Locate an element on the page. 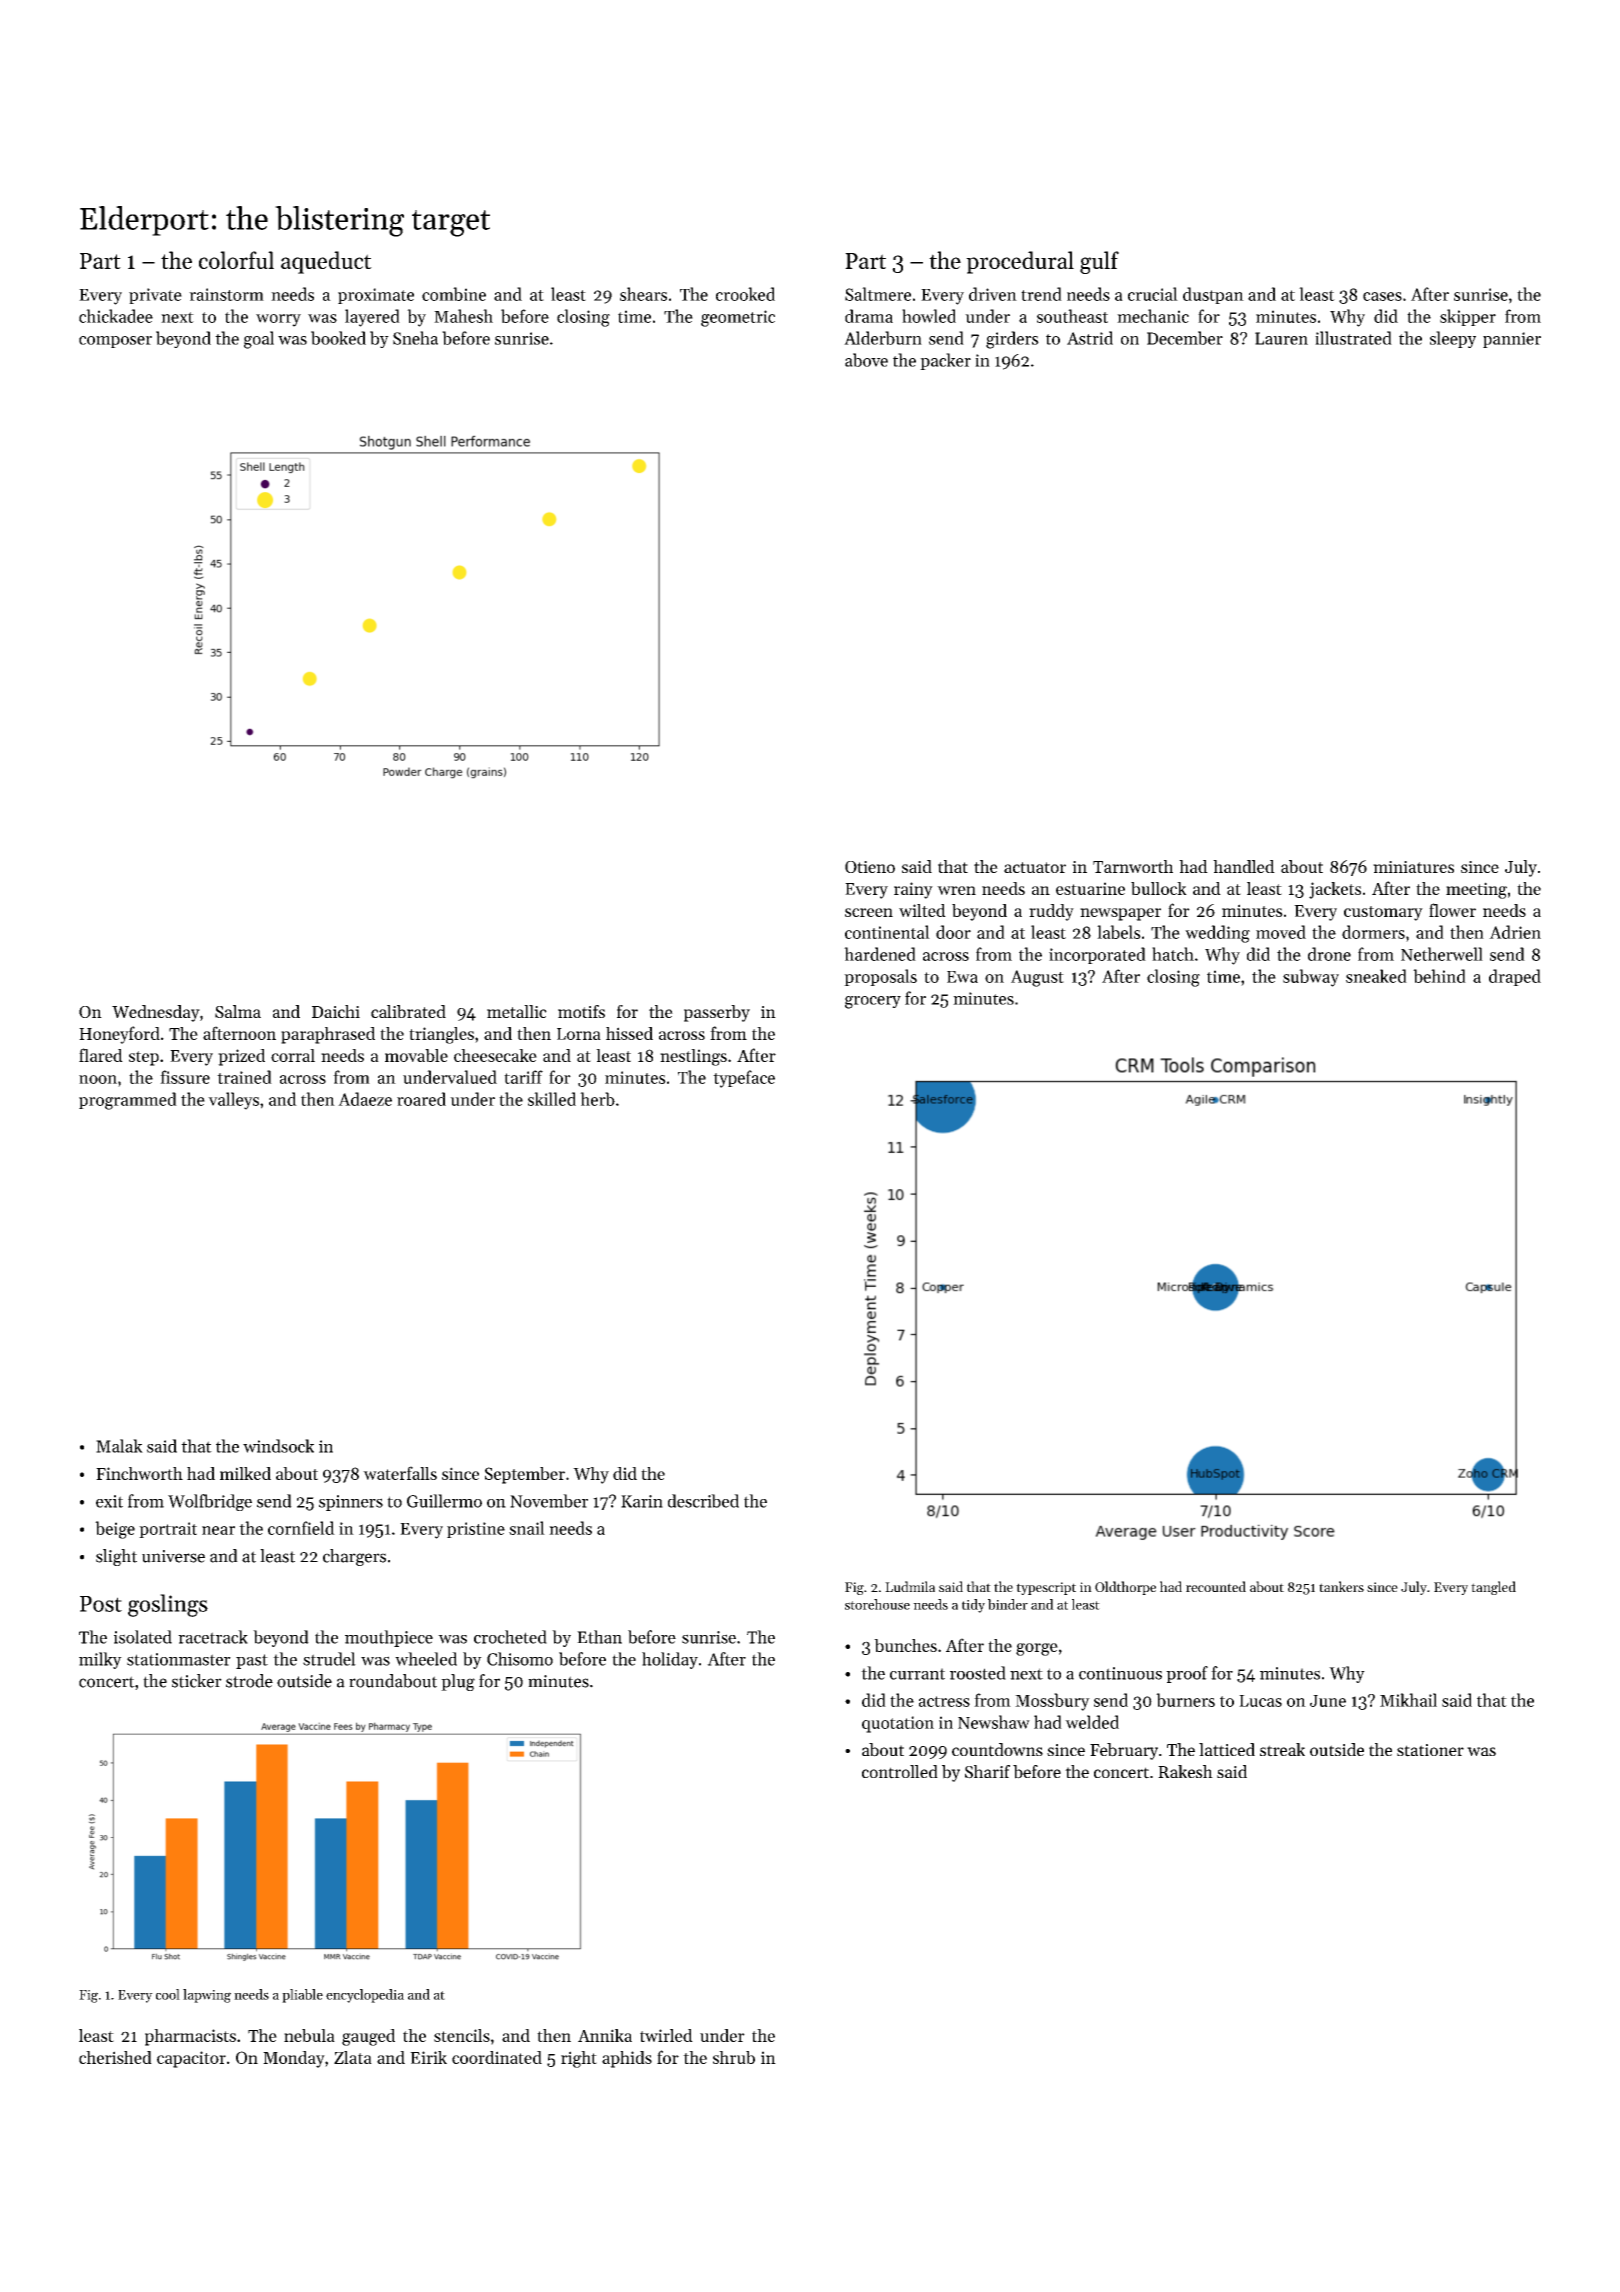  recounted is located at coordinates (1216, 1586).
